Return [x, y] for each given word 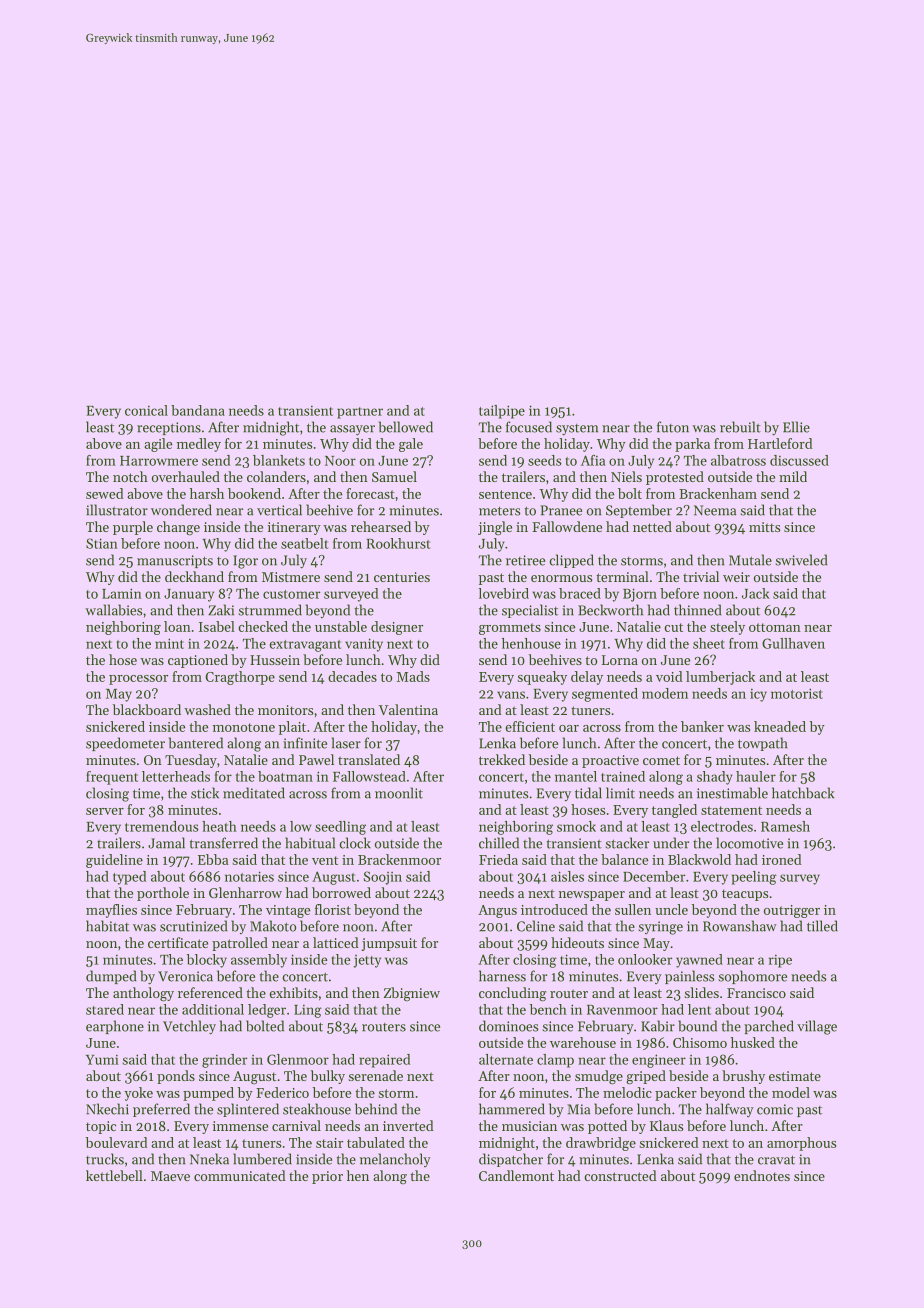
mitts [764, 527]
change [178, 528]
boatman [285, 776]
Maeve [170, 1176]
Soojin [383, 878]
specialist [530, 611]
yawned [699, 961]
